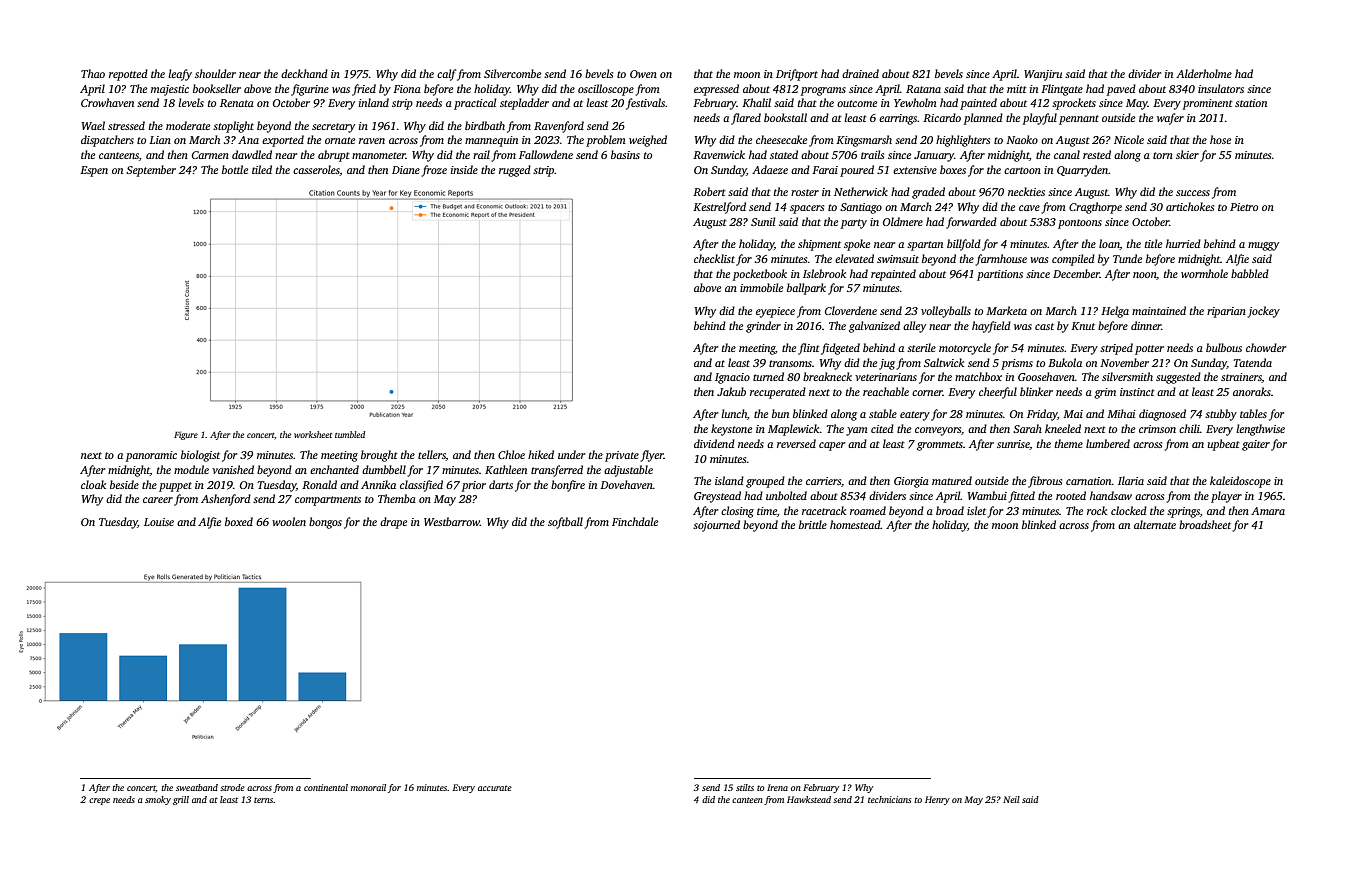  I want to click on Pietro, so click(1244, 207).
